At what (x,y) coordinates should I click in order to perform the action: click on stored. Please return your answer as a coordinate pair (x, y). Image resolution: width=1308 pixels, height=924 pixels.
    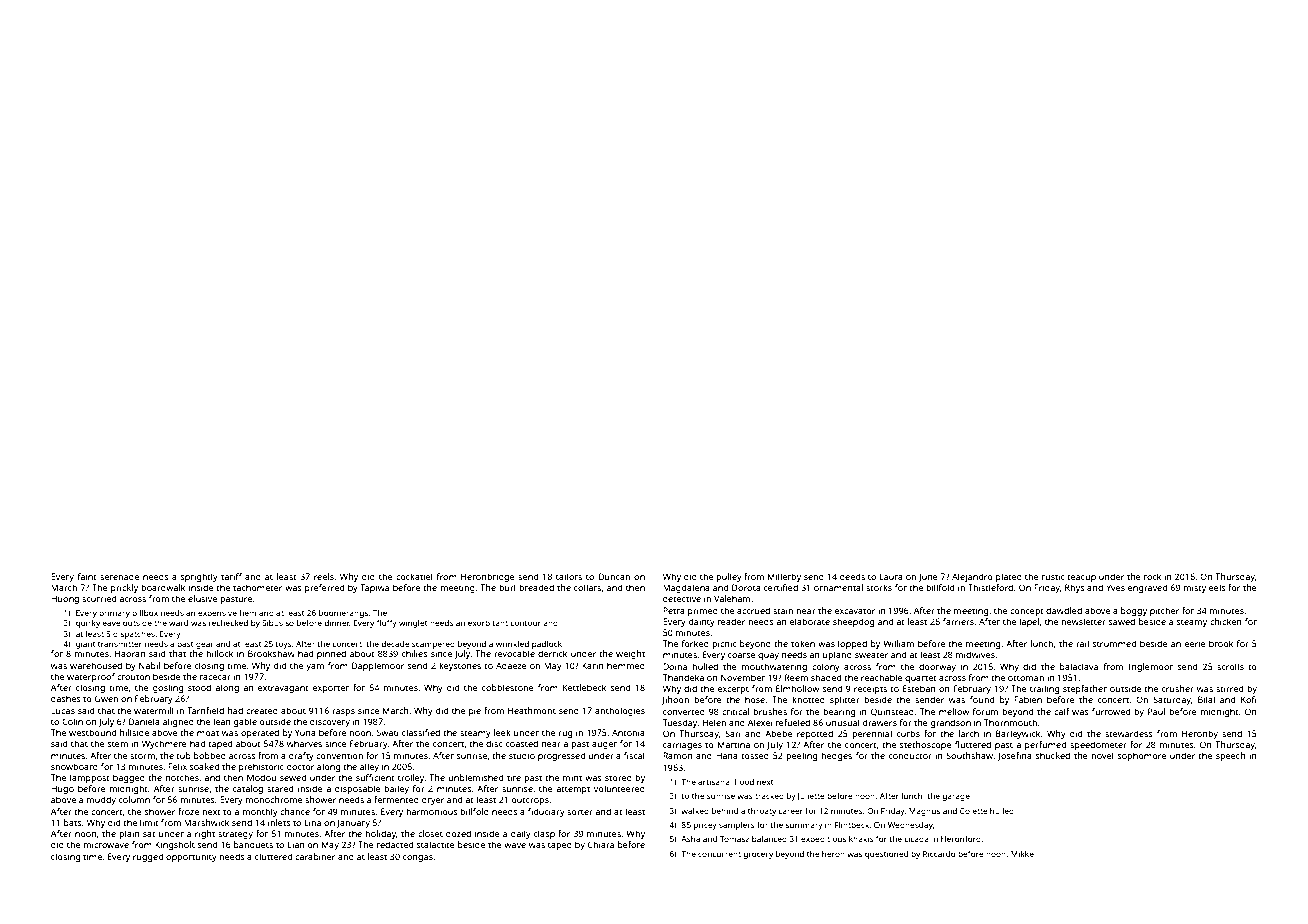
    Looking at the image, I should click on (618, 777).
